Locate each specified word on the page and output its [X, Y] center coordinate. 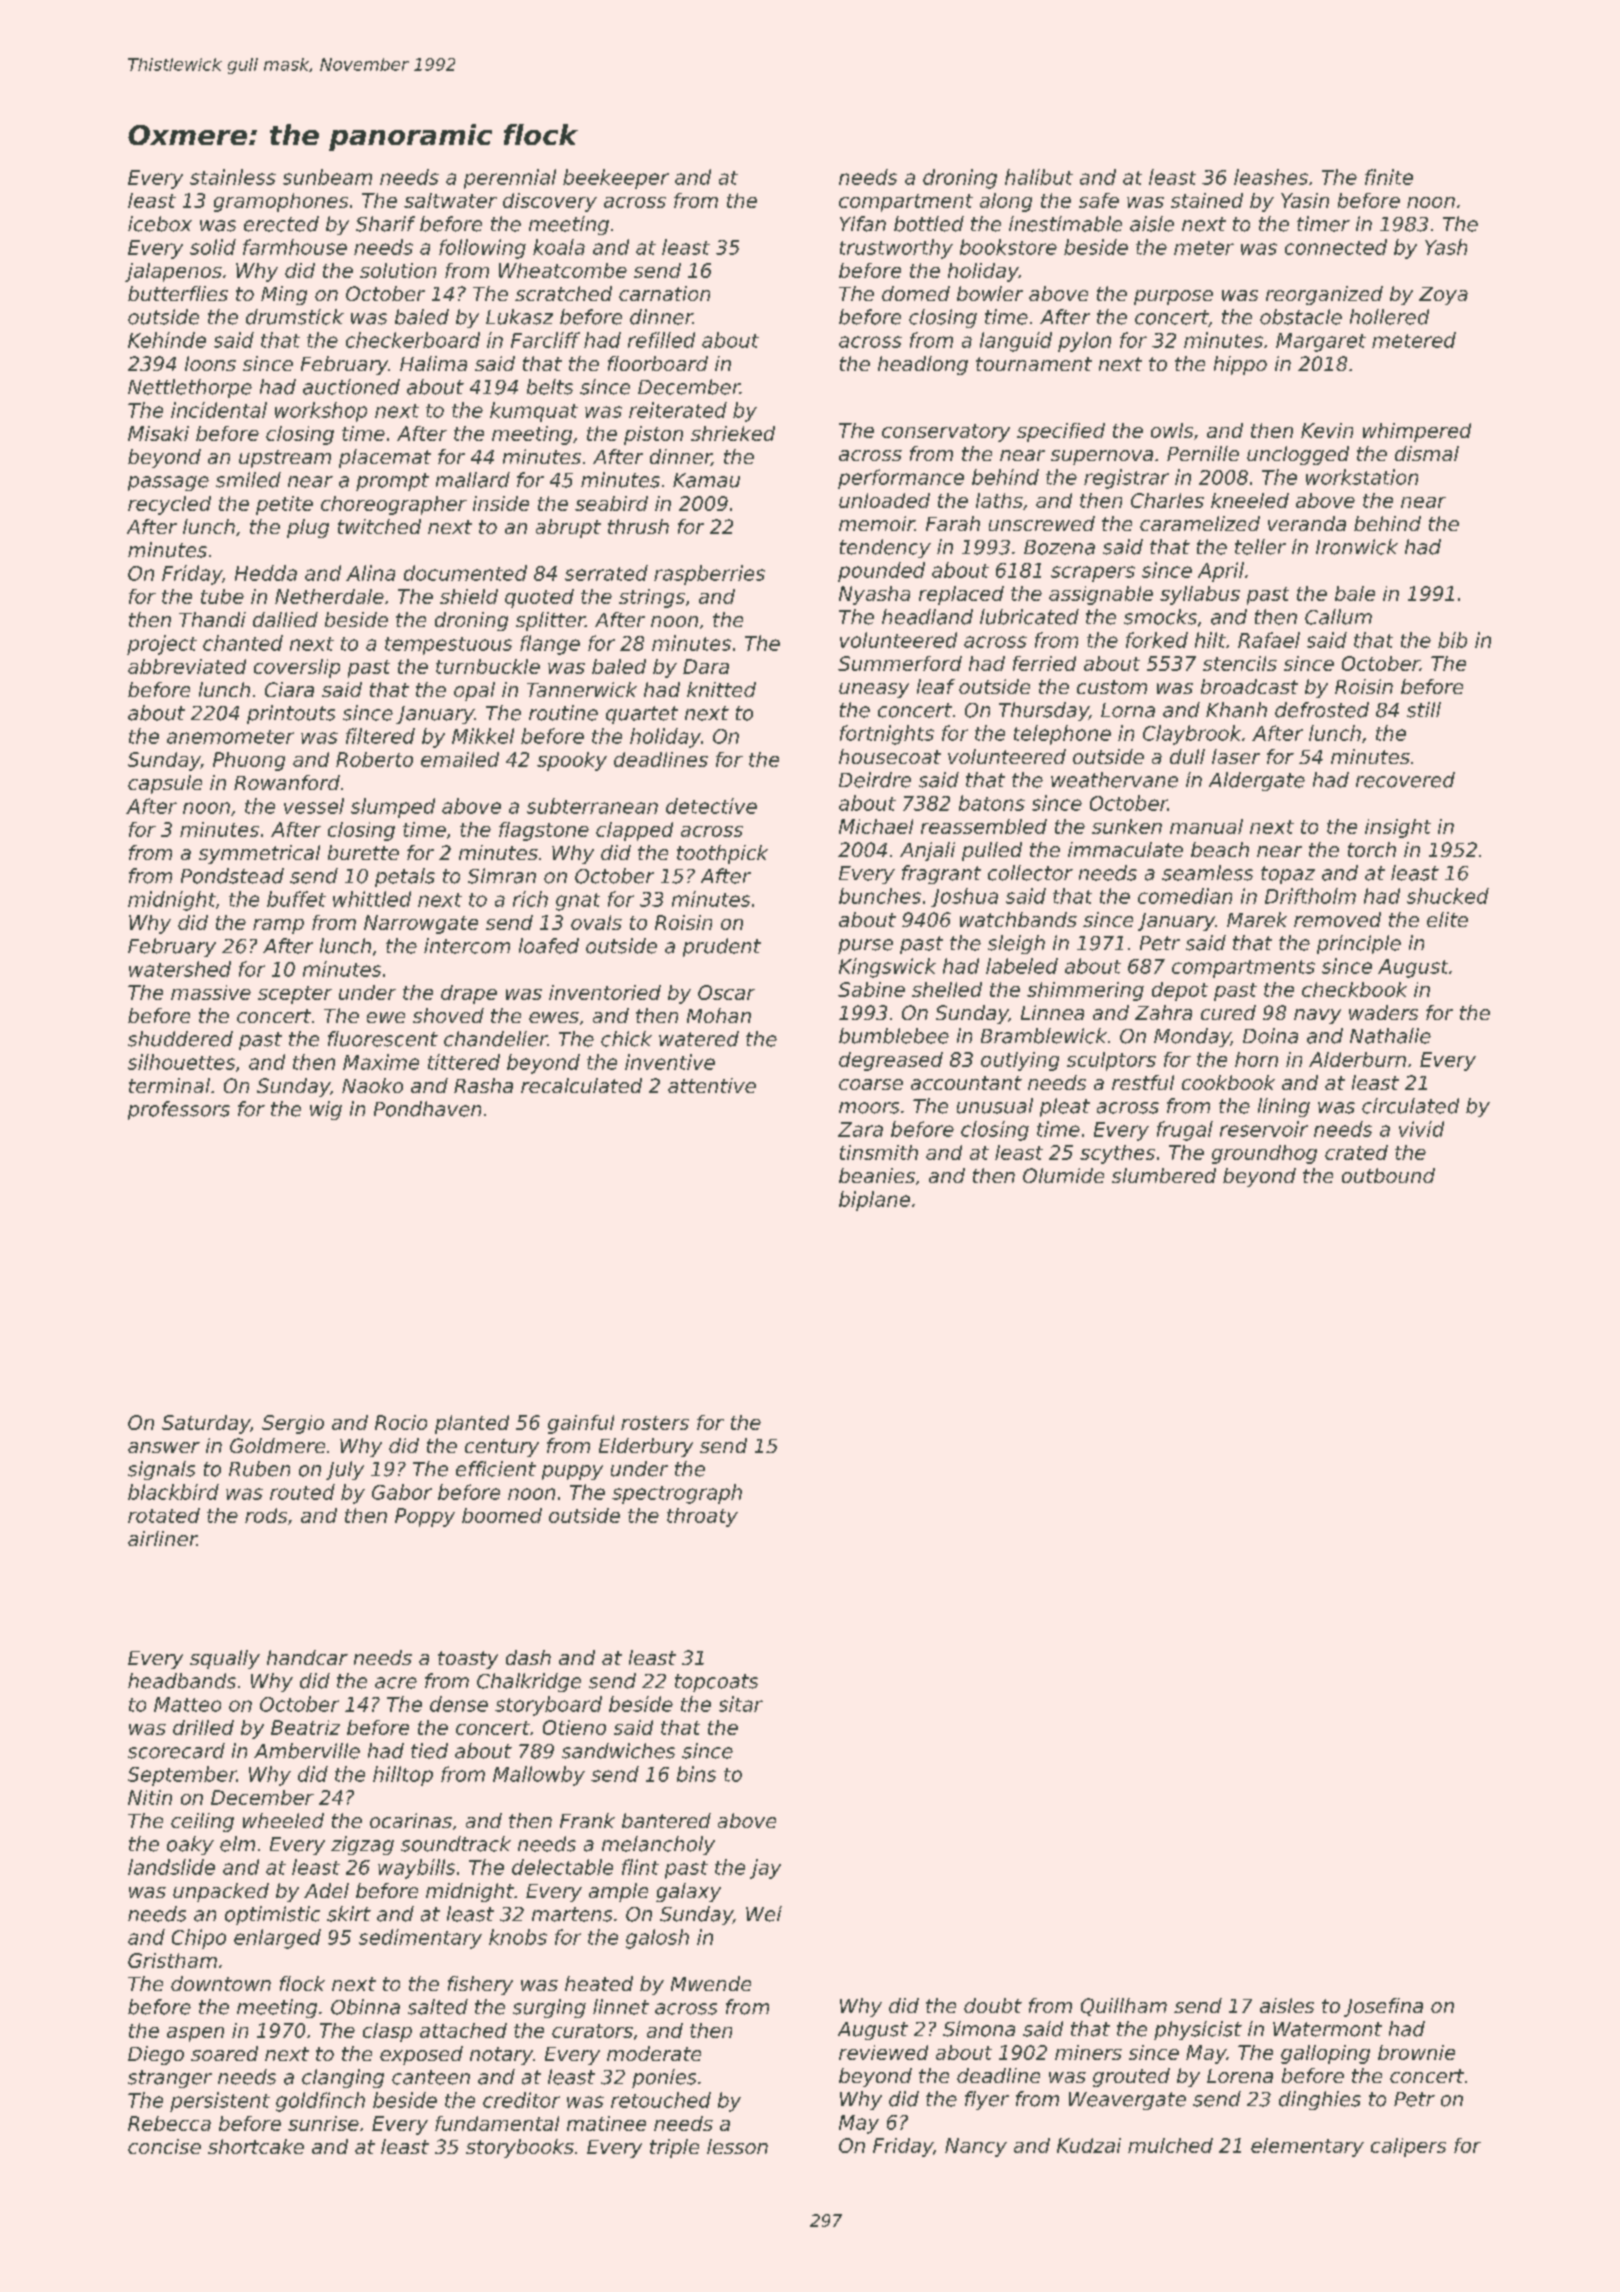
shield [469, 596]
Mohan [719, 1015]
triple [674, 2148]
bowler [990, 293]
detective [711, 806]
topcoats [716, 1683]
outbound [1388, 1175]
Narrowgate [421, 924]
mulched [1170, 2145]
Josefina [1383, 2007]
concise [164, 2146]
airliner [162, 1538]
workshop [321, 412]
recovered [1405, 780]
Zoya [1443, 296]
